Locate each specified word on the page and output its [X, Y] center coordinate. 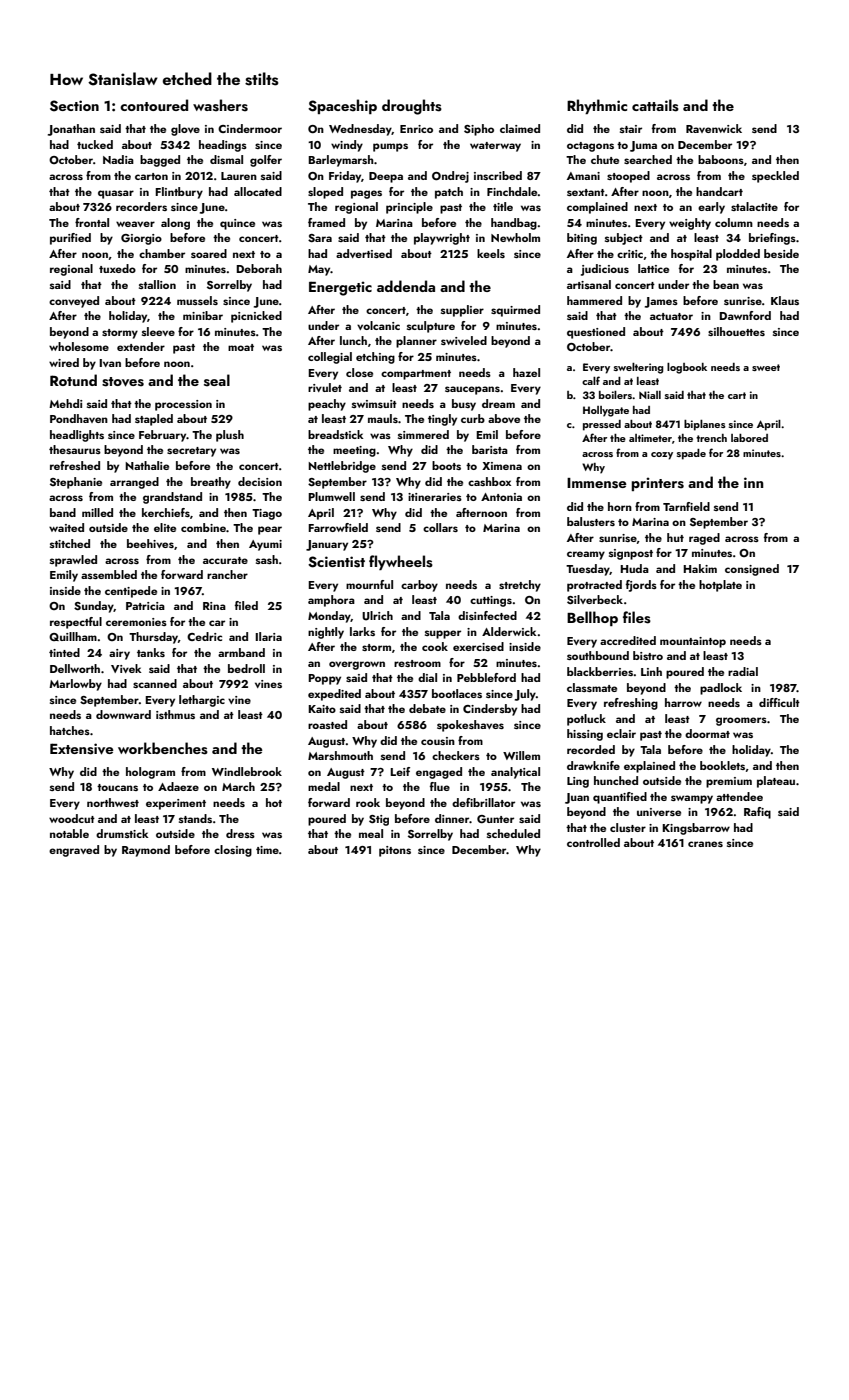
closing [233, 851]
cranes [705, 844]
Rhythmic [597, 106]
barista [490, 449]
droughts [412, 107]
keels [491, 253]
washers [220, 105]
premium [729, 782]
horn [620, 506]
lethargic [202, 701]
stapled [154, 420]
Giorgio [141, 239]
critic [630, 254]
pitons [395, 851]
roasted [327, 724]
